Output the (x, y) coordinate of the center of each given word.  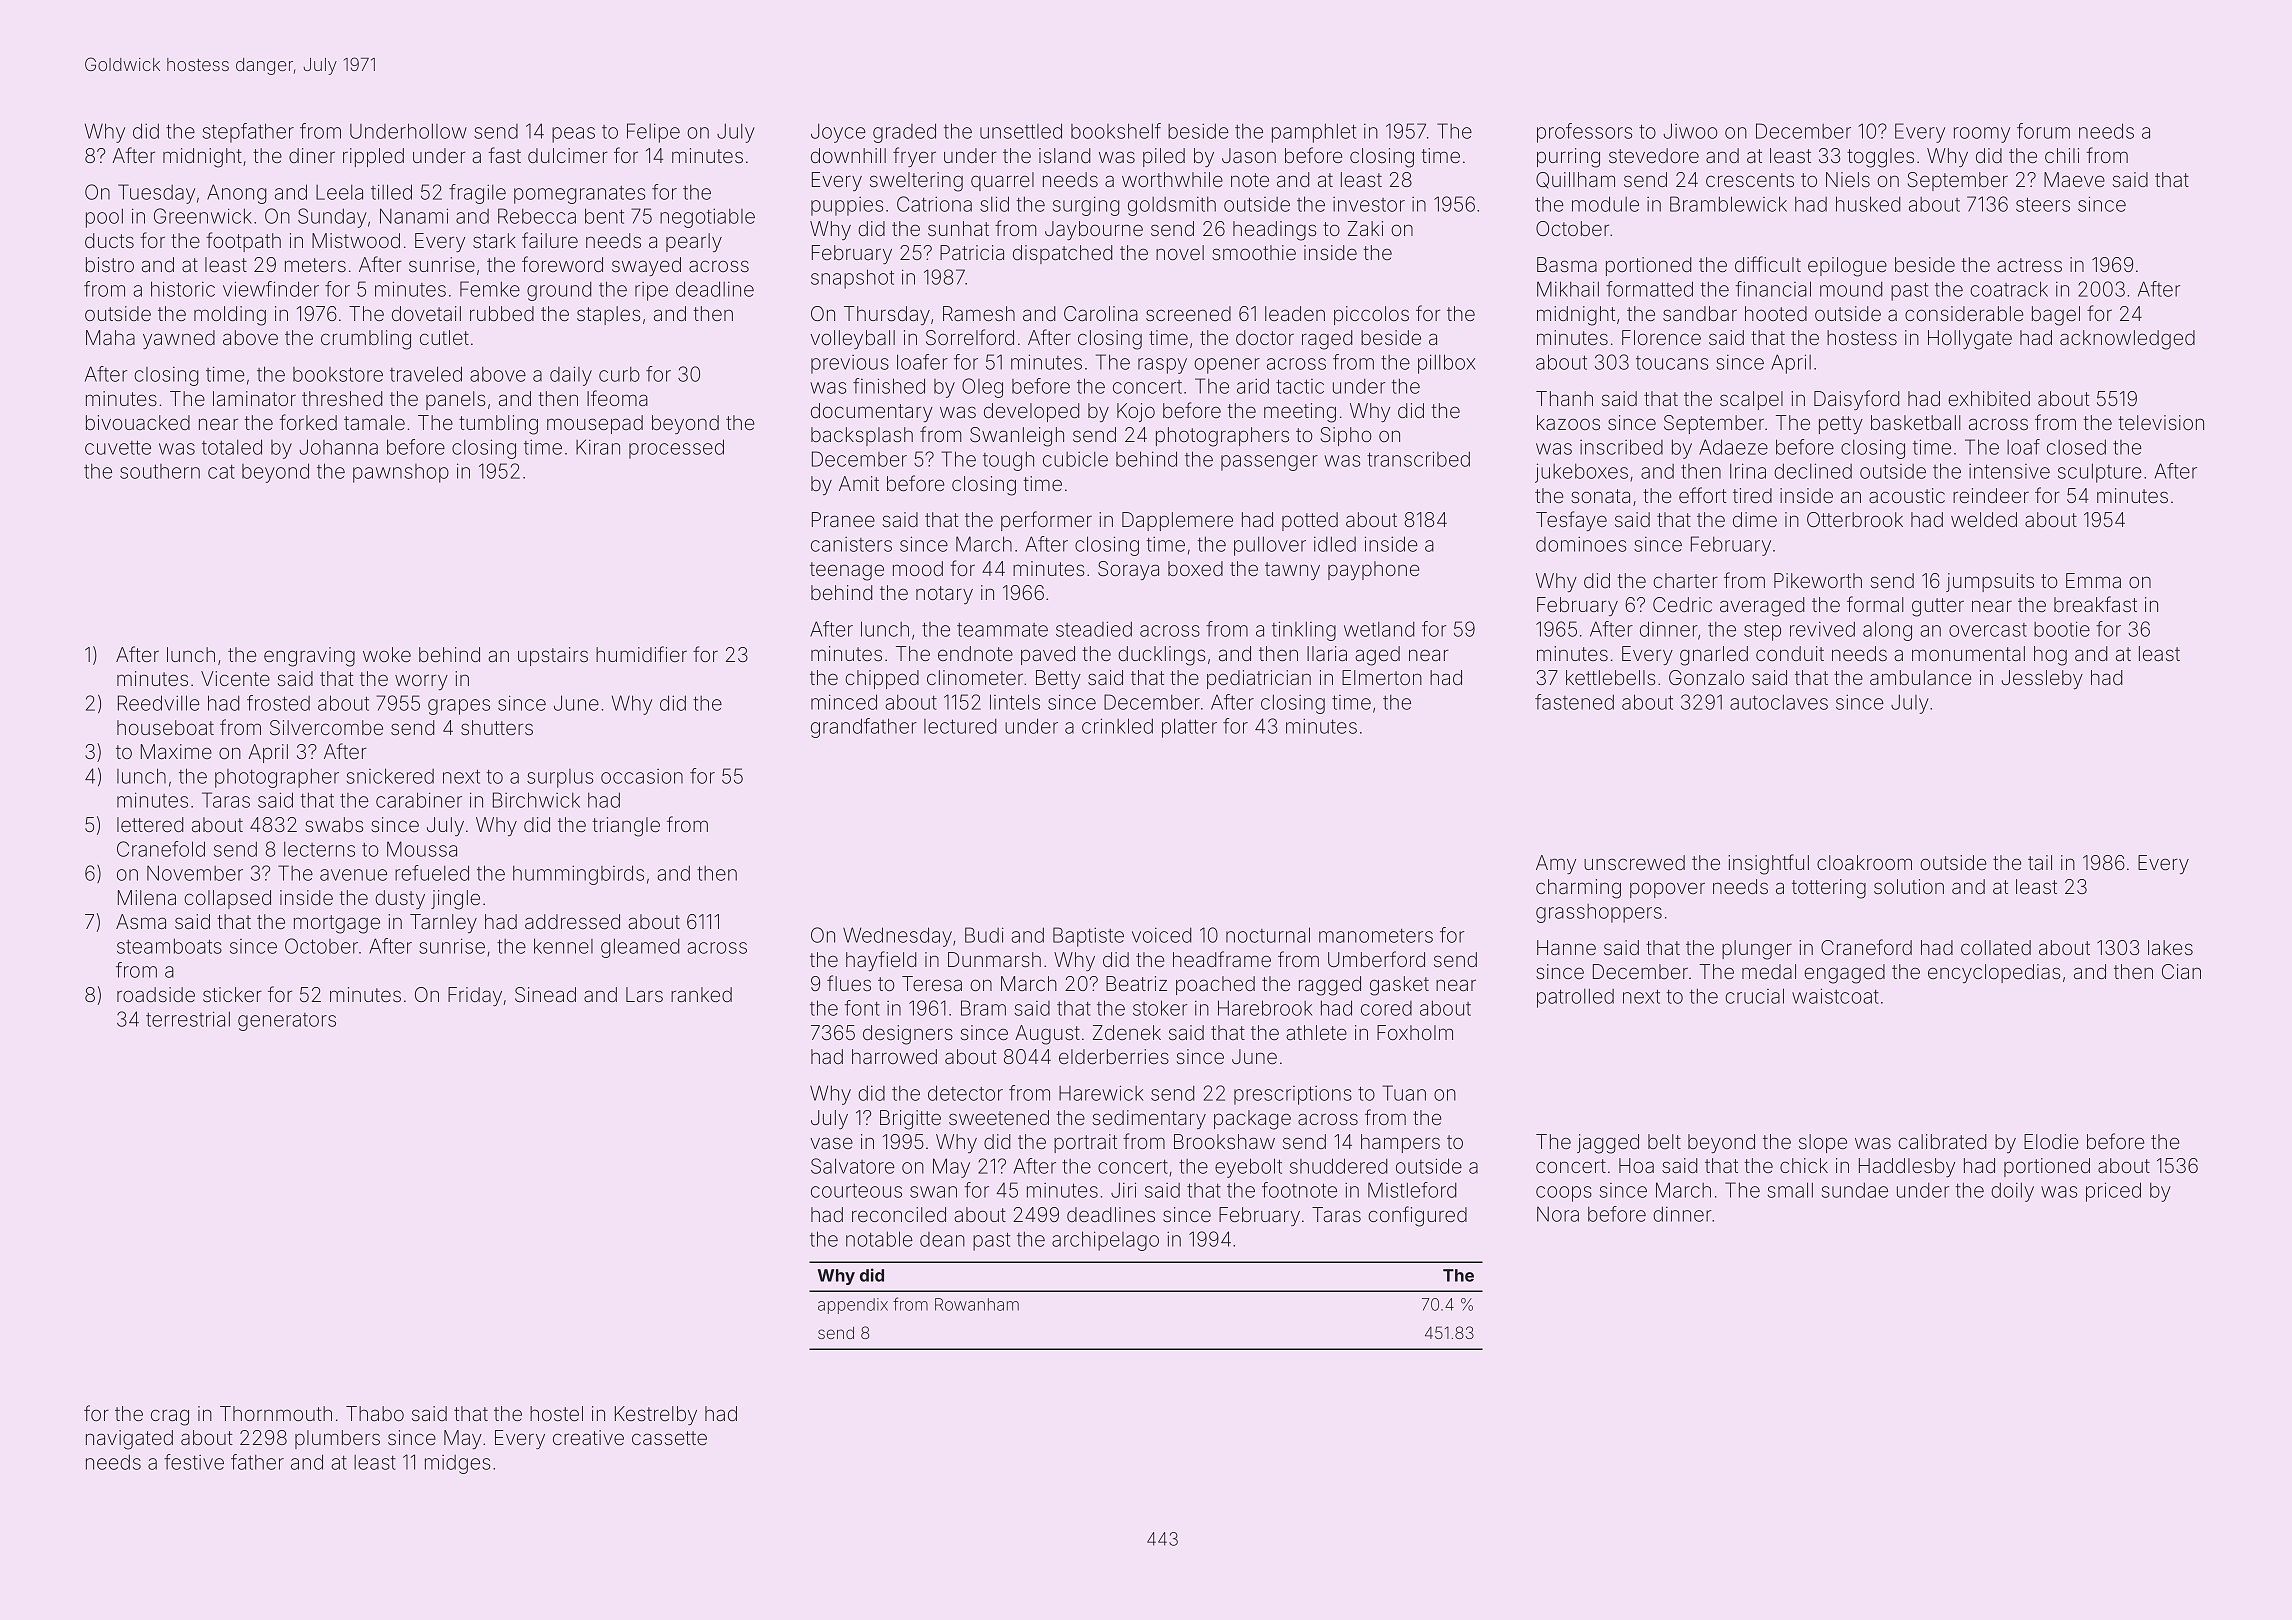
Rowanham (977, 1304)
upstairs (553, 656)
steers (2043, 204)
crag (170, 1417)
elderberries (1114, 1056)
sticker (232, 994)
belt (1664, 1141)
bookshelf (1116, 131)
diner (312, 155)
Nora (1558, 1214)
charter (1685, 580)
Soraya (1128, 570)
